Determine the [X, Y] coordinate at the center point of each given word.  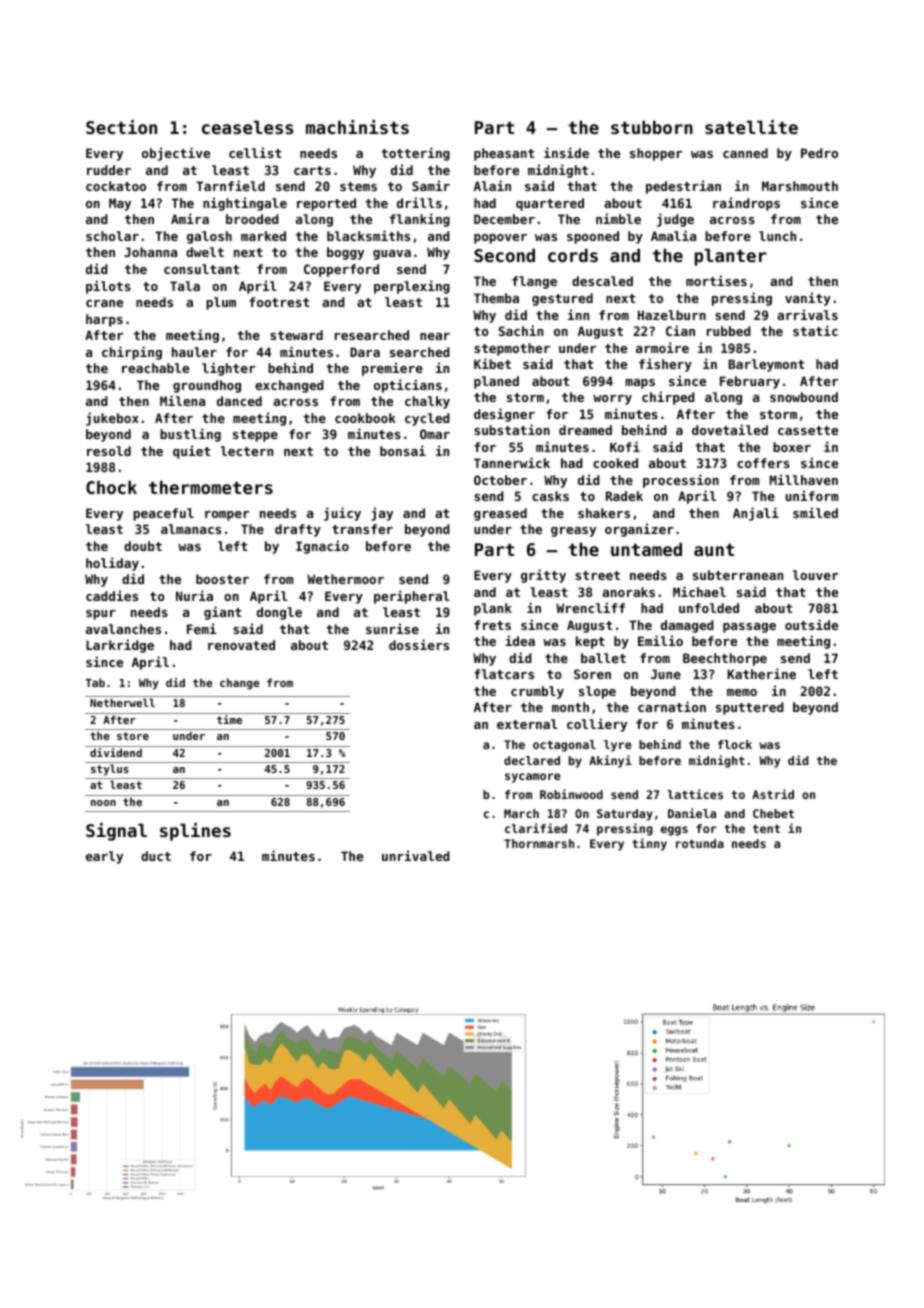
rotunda [700, 843]
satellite [751, 127]
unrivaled [416, 855]
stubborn [652, 127]
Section [121, 127]
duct [156, 856]
